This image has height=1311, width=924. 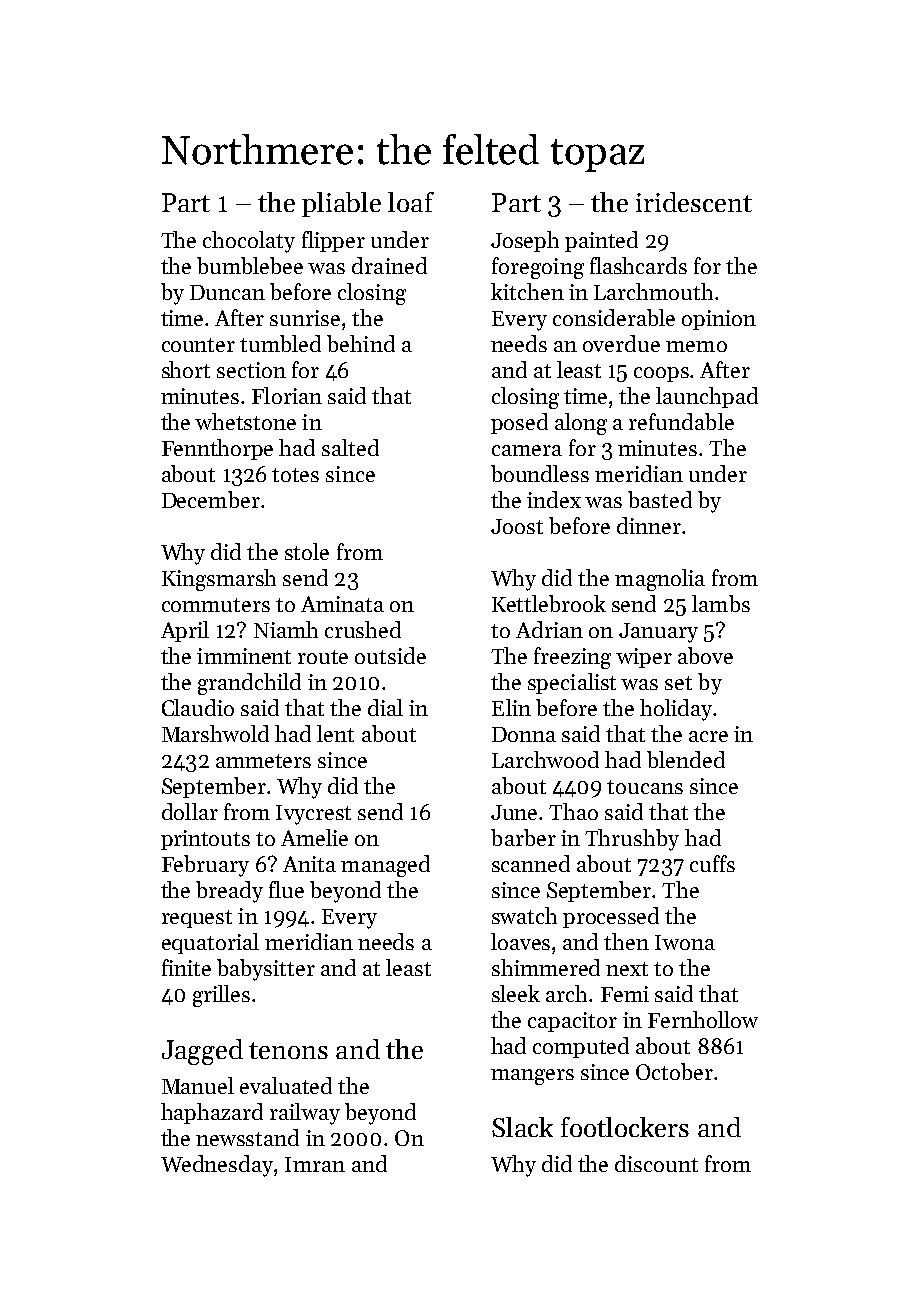 What do you see at coordinates (514, 812) in the image?
I see `June` at bounding box center [514, 812].
